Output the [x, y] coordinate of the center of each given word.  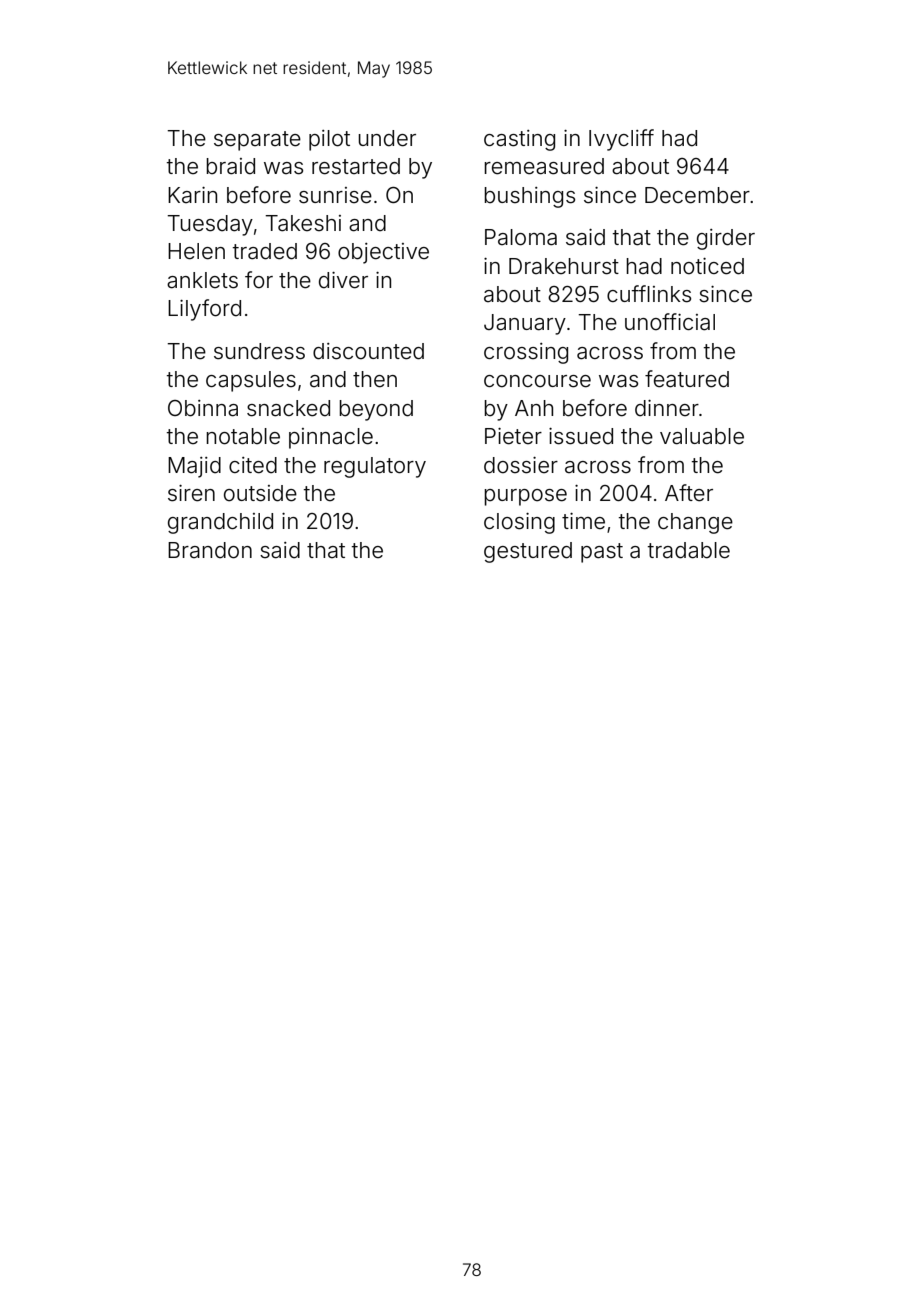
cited [253, 465]
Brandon [210, 550]
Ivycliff [621, 140]
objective [383, 253]
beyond [376, 410]
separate [257, 141]
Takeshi [303, 223]
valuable [702, 436]
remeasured [544, 166]
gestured [528, 552]
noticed [707, 266]
